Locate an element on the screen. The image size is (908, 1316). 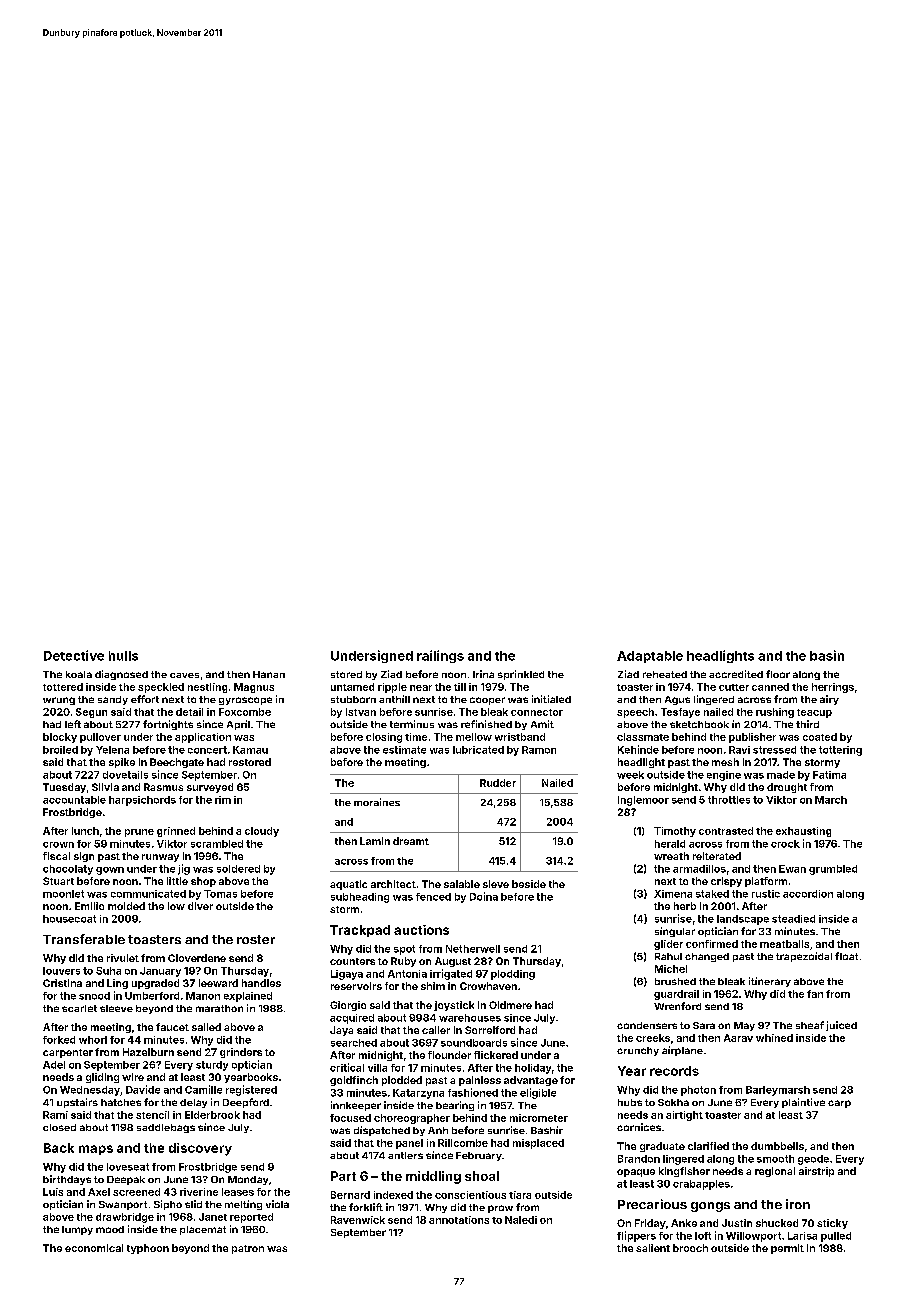
accredited is located at coordinates (736, 674).
